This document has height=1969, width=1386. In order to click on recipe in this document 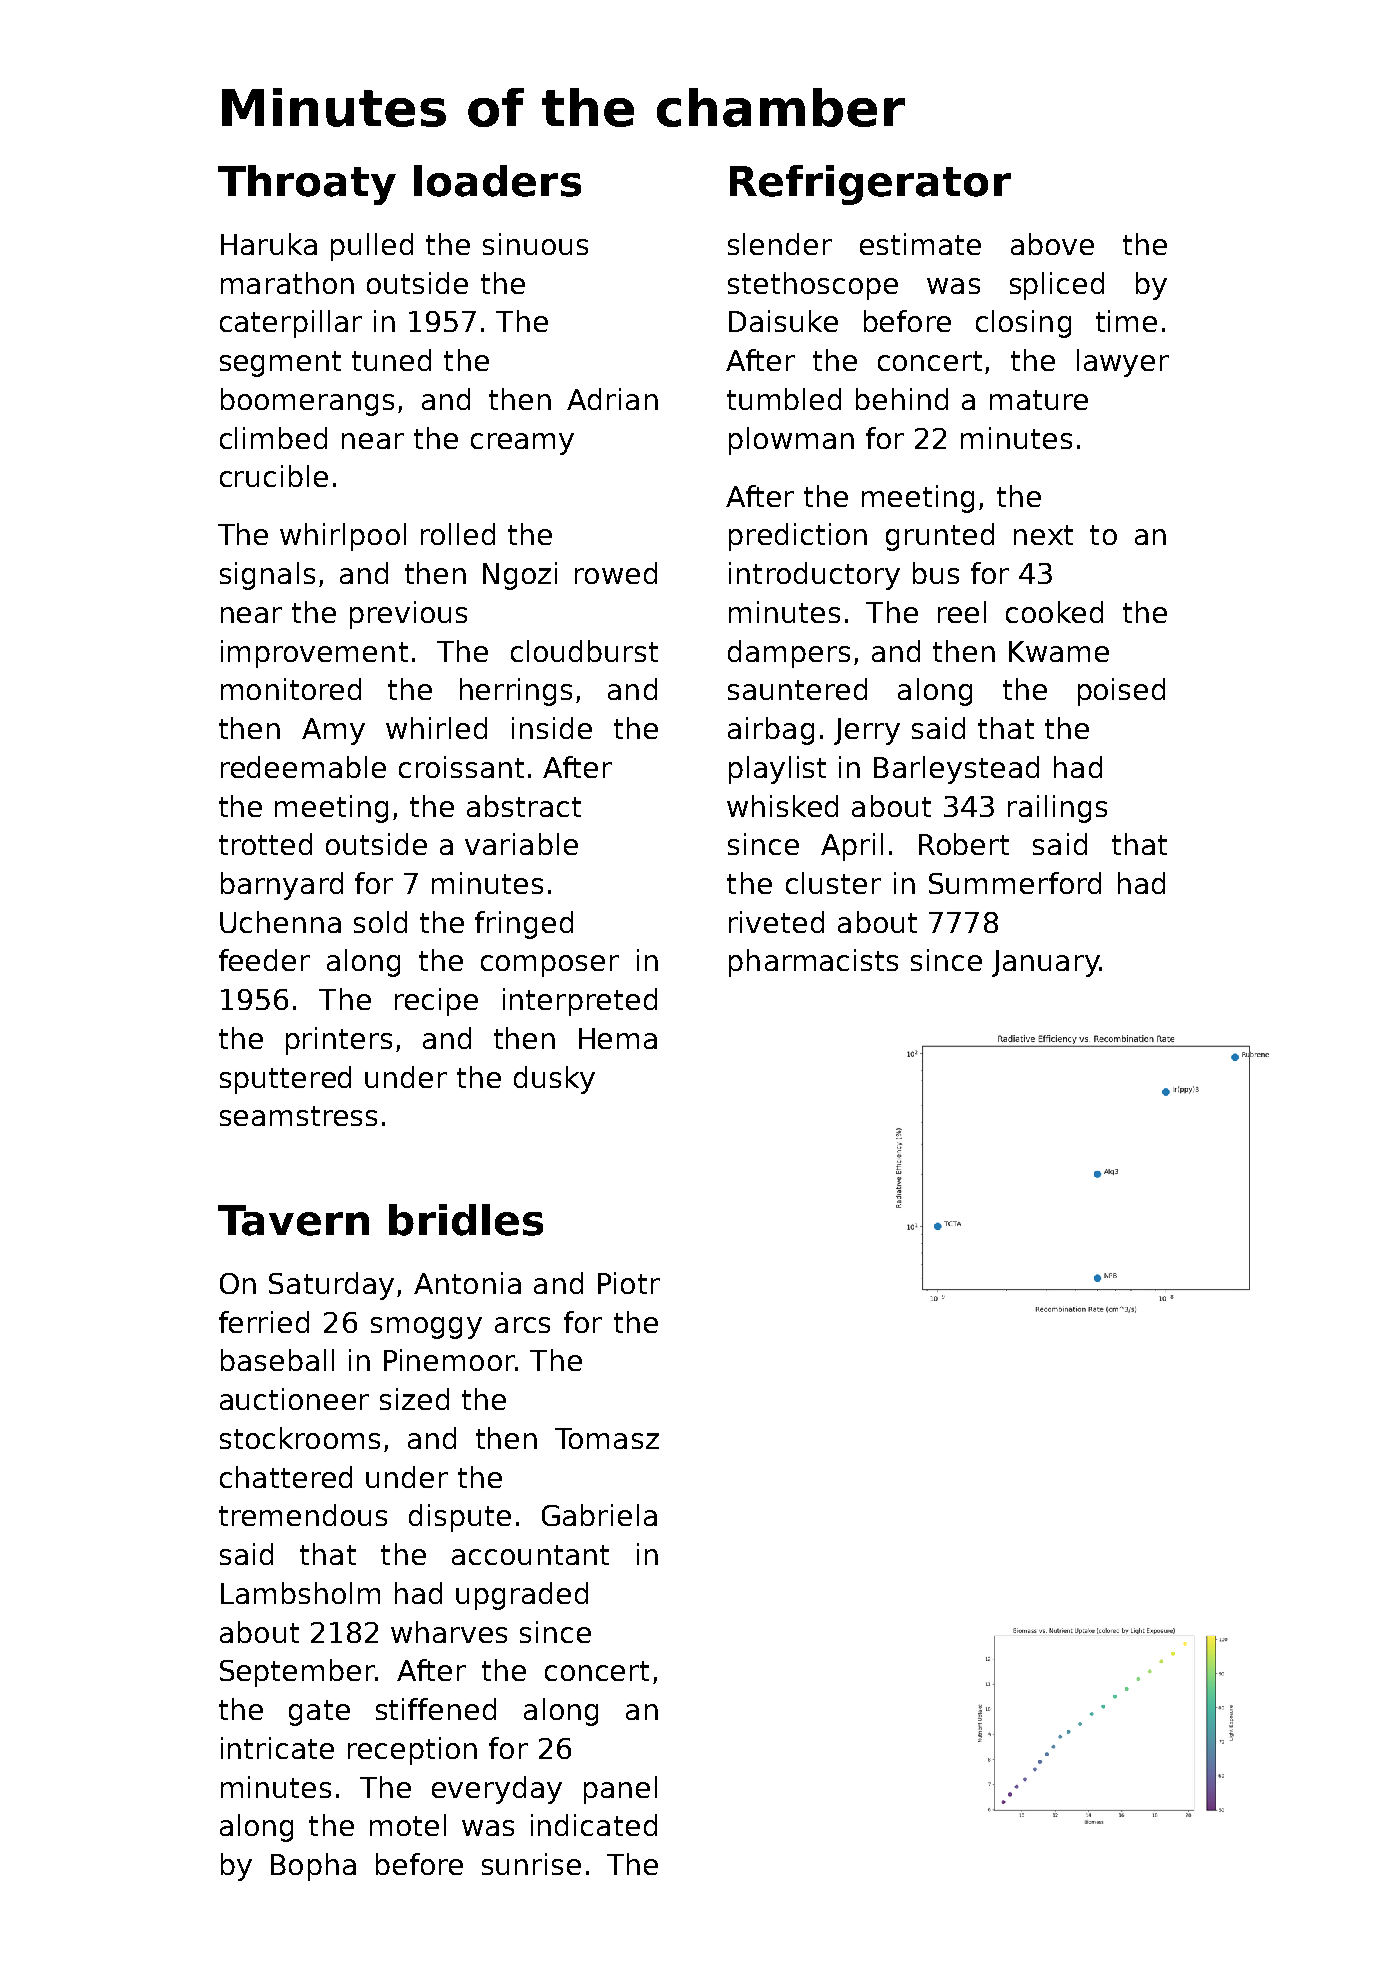, I will do `click(436, 1002)`.
